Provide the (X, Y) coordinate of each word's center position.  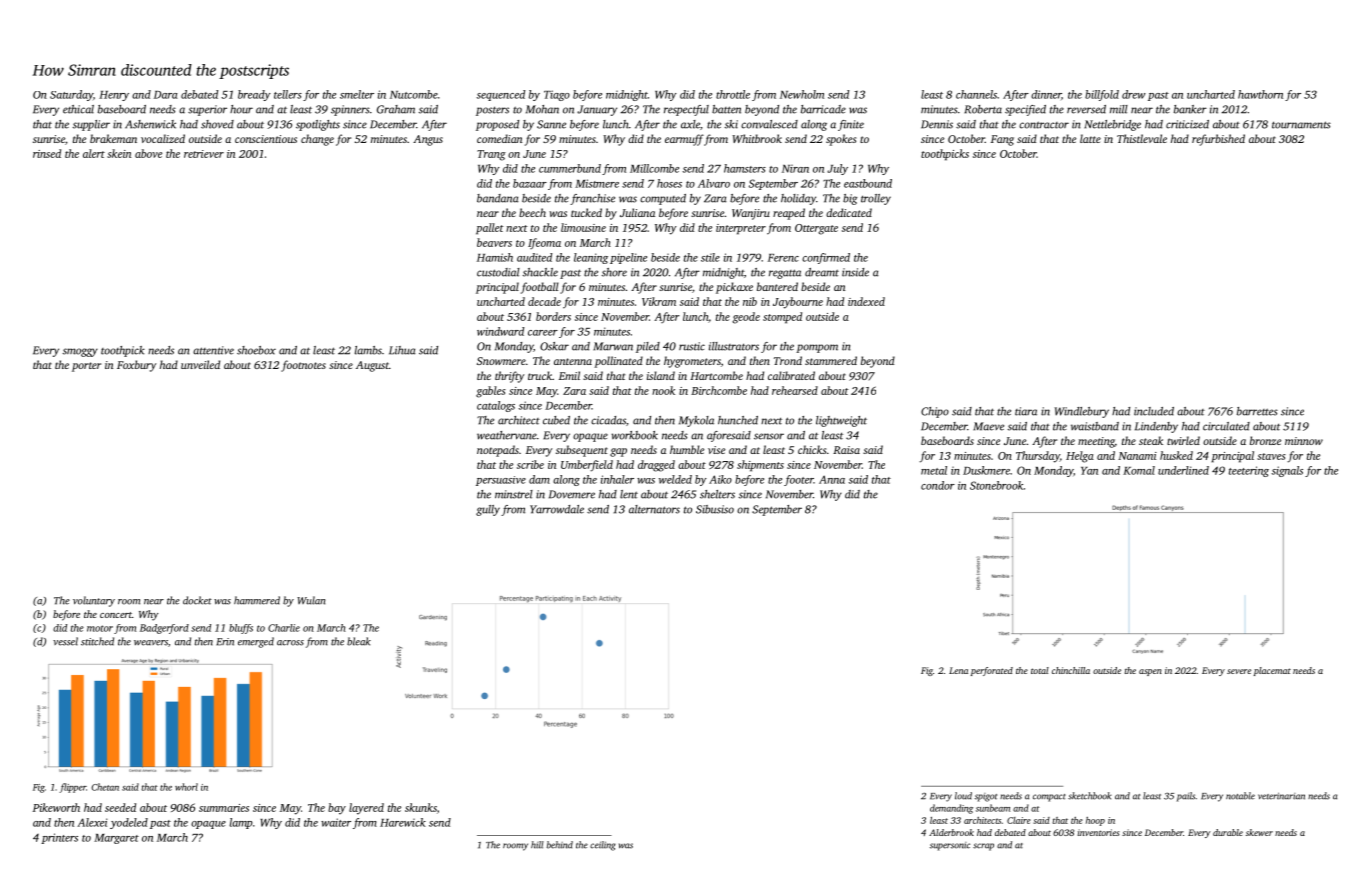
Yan (1089, 471)
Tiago (557, 95)
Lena (958, 670)
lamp (240, 823)
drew (1134, 94)
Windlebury (1082, 412)
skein (119, 153)
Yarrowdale (557, 509)
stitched (97, 641)
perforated (992, 671)
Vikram (659, 301)
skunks (421, 807)
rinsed (47, 153)
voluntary (94, 601)
